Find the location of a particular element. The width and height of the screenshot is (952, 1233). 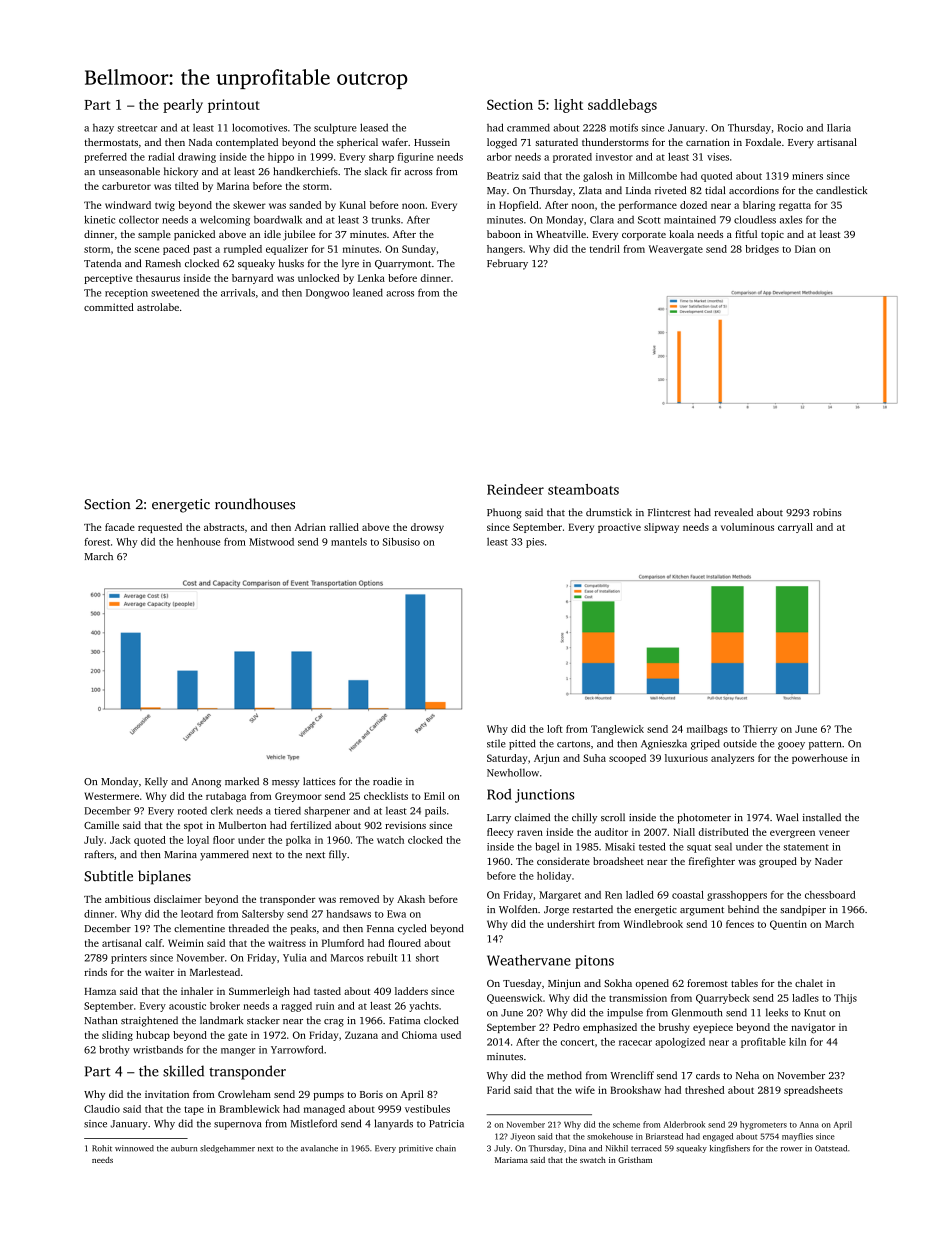

winnowed is located at coordinates (134, 1148).
